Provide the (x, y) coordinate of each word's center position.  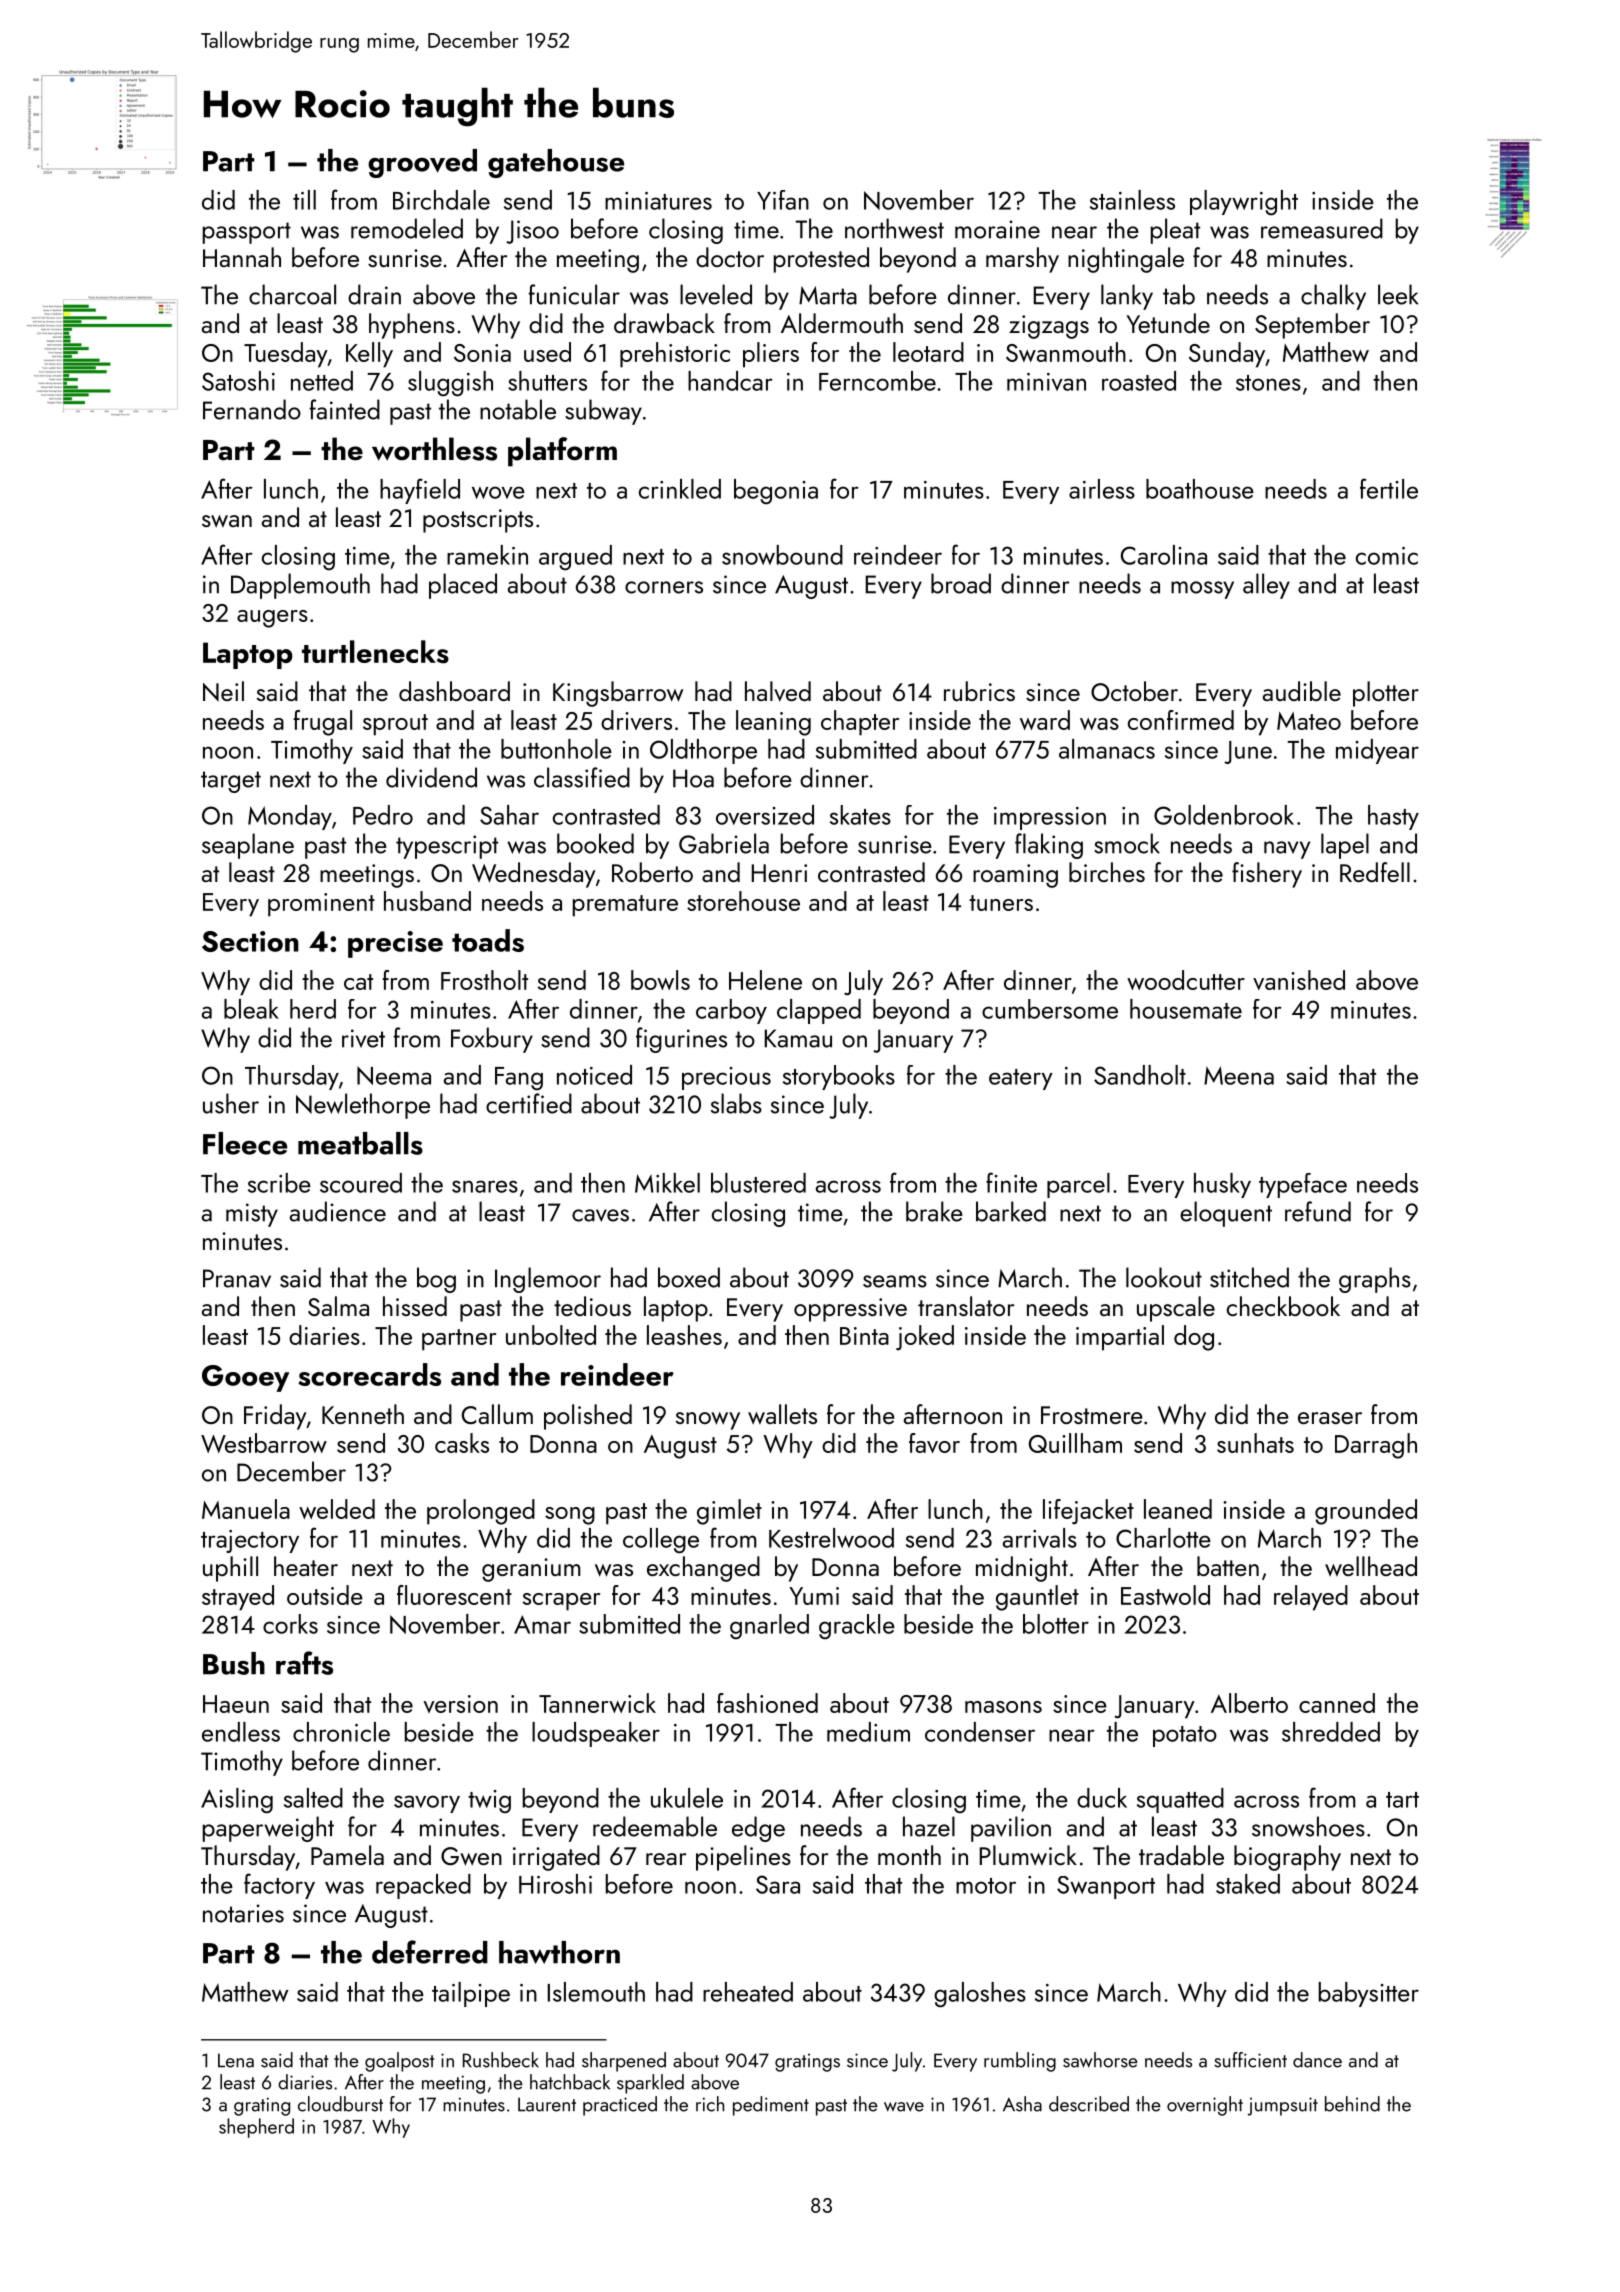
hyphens (412, 326)
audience (338, 1211)
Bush (234, 1663)
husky (1222, 1185)
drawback (664, 323)
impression (1050, 818)
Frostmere (1092, 1415)
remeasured (1322, 228)
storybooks (839, 1077)
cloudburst (340, 2104)
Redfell (1375, 872)
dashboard (454, 691)
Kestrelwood (831, 1538)
